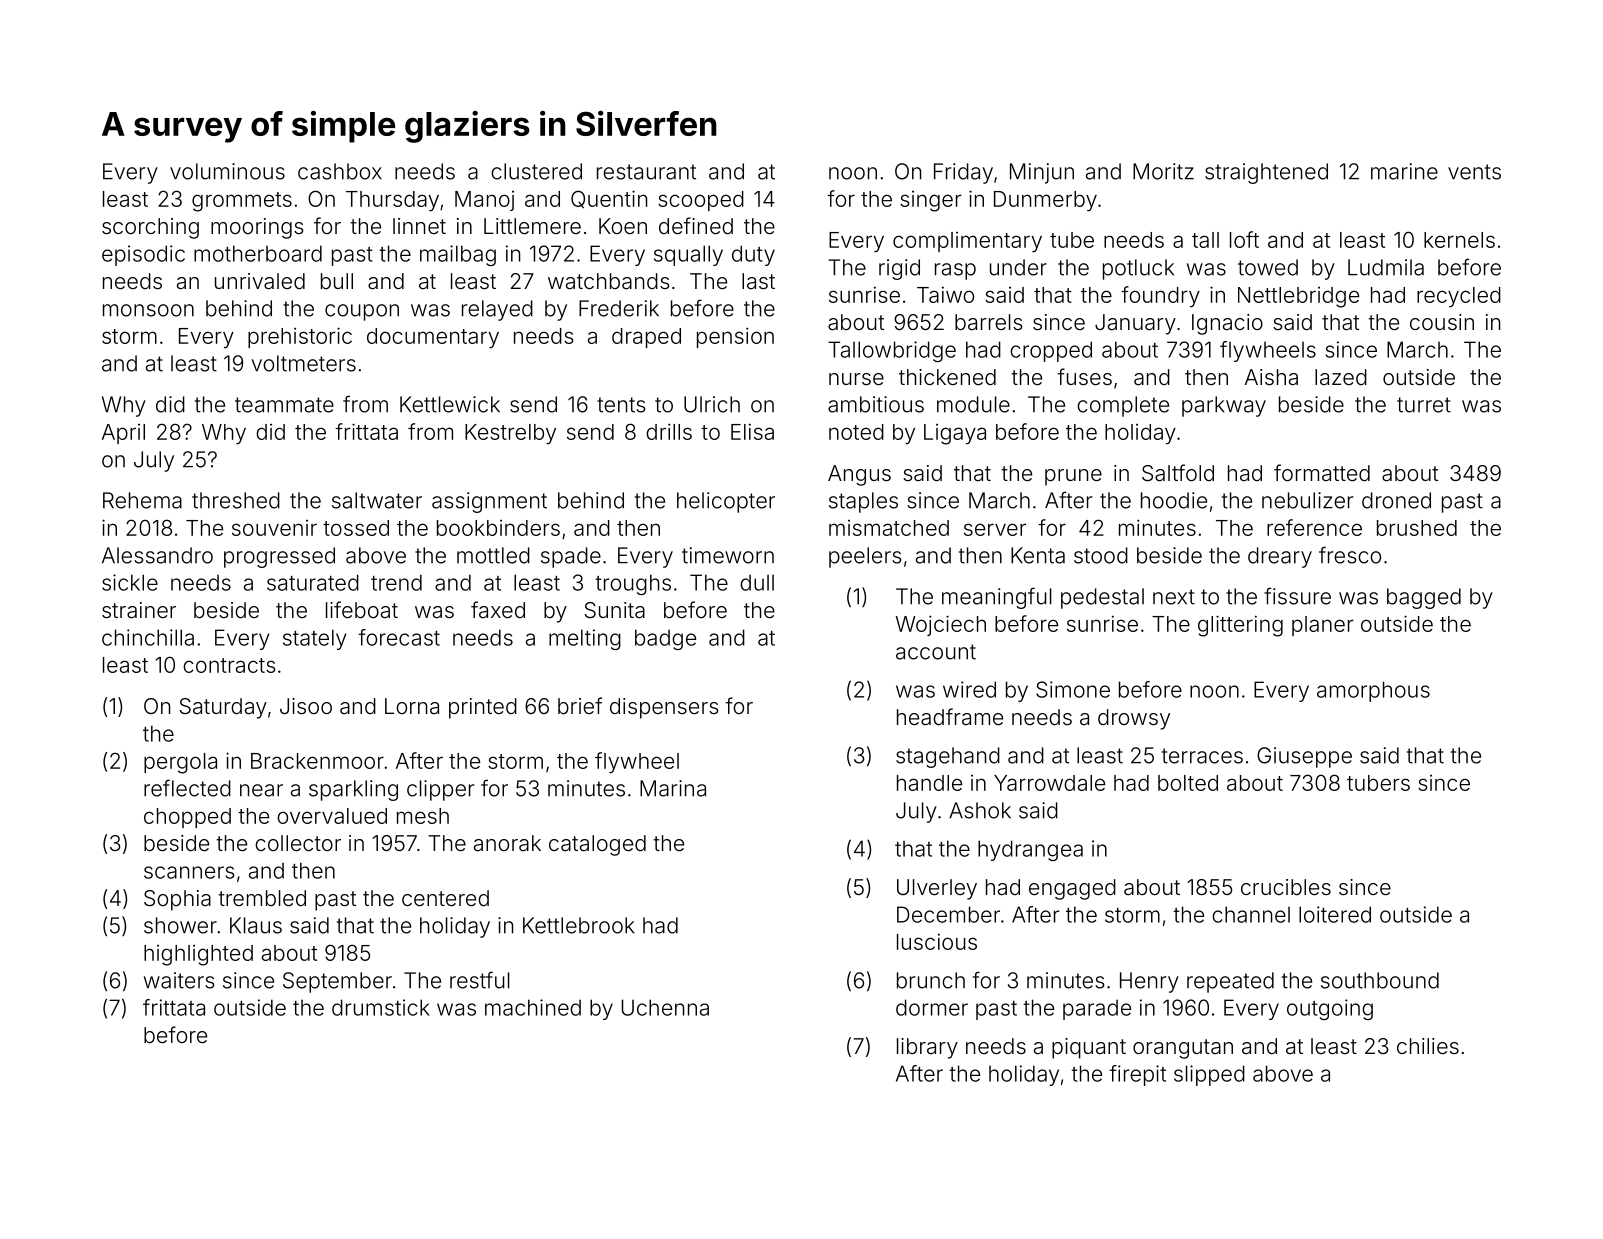  Describe the element at coordinates (929, 783) in the image. I see `handle` at that location.
